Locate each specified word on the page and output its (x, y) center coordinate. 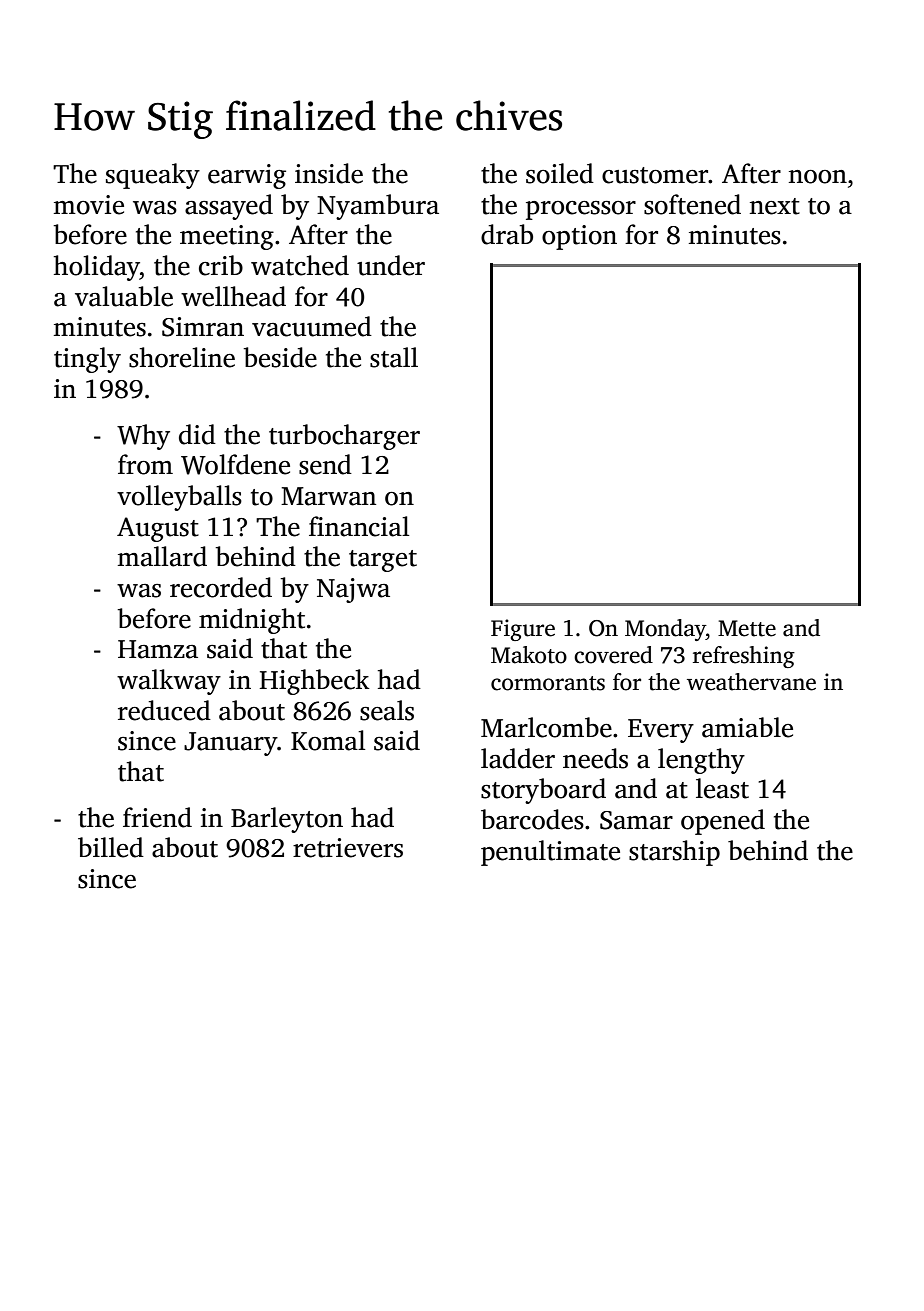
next (775, 206)
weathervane (751, 682)
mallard (162, 556)
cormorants (548, 683)
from (145, 464)
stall (394, 357)
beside (280, 357)
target (383, 561)
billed (111, 847)
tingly (87, 360)
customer (655, 175)
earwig (247, 176)
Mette (747, 628)
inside (329, 173)
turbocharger (344, 437)
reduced (164, 710)
